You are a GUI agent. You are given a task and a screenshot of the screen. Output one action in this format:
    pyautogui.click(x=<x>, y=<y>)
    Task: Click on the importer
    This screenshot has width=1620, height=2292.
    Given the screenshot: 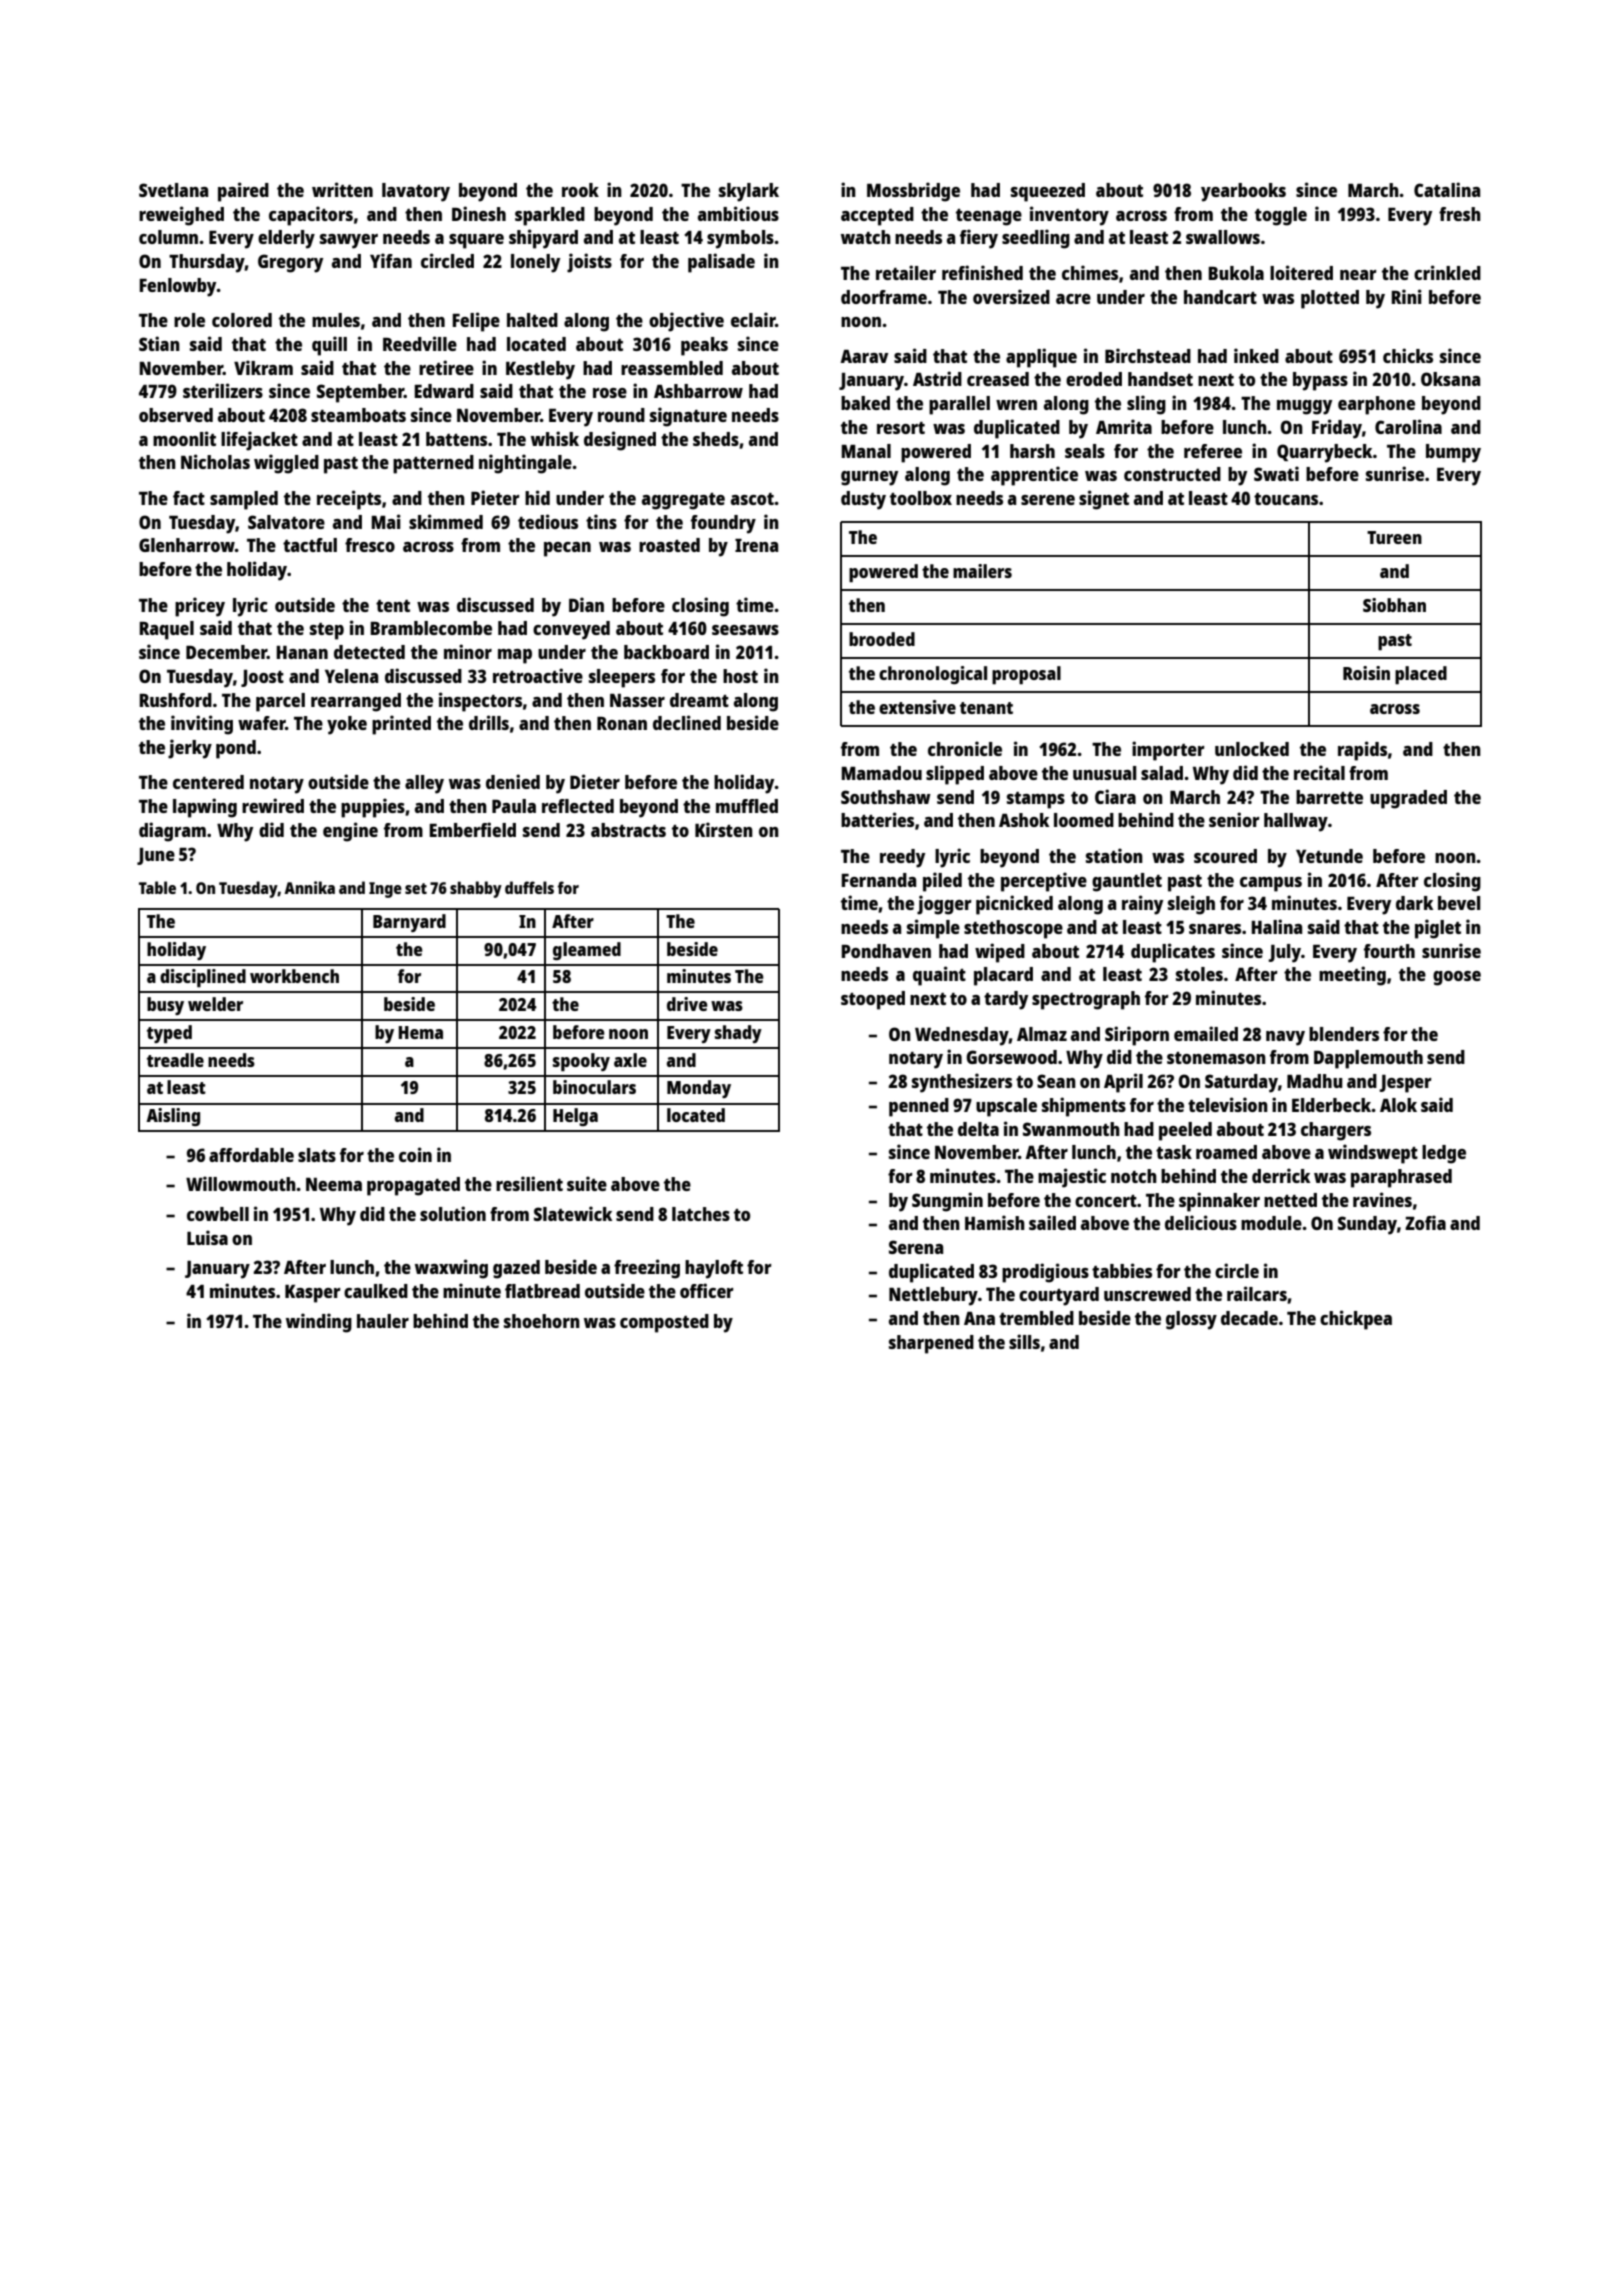 What is the action you would take?
    pyautogui.click(x=1168, y=751)
